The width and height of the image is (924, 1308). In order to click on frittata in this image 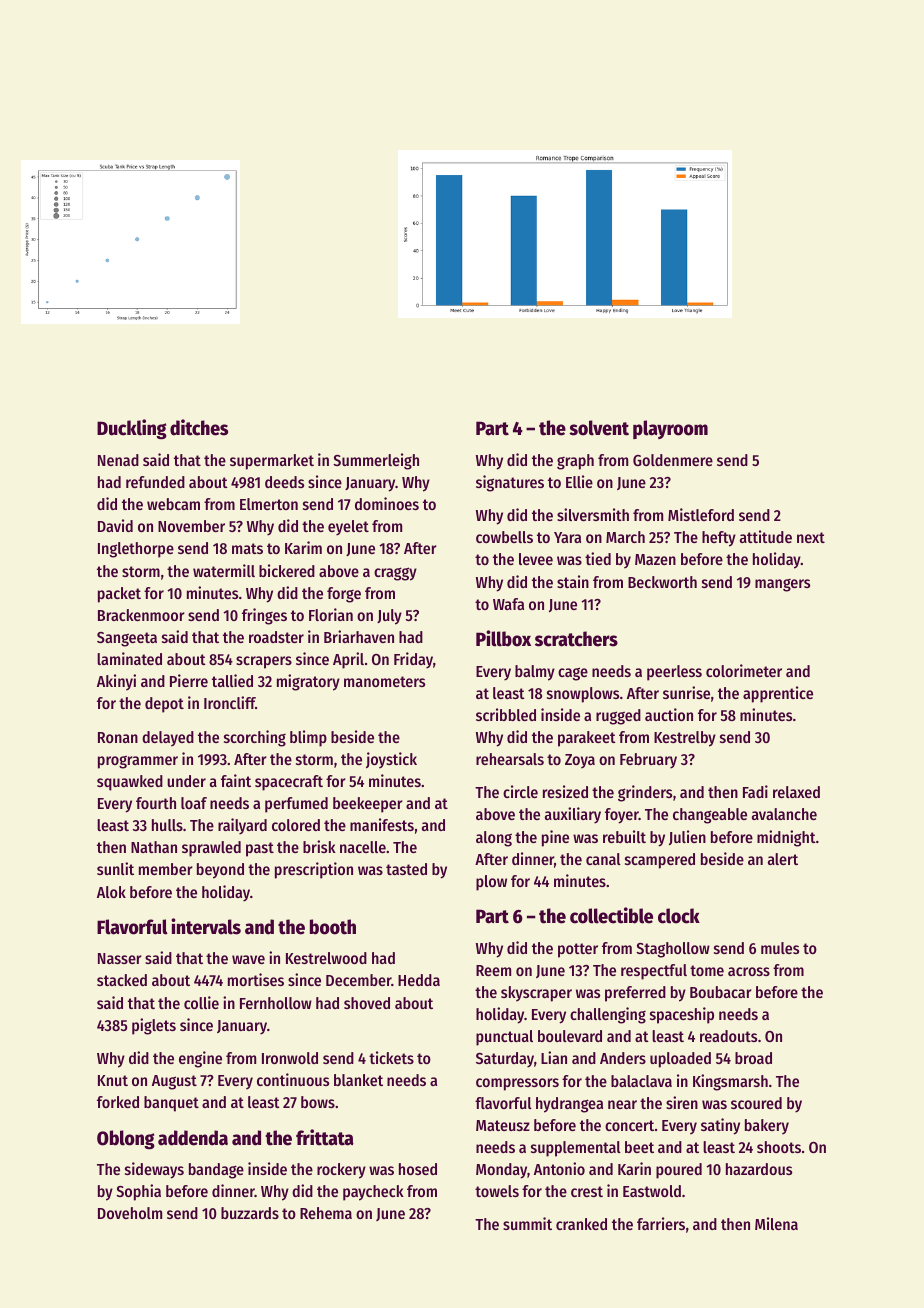, I will do `click(325, 1137)`.
